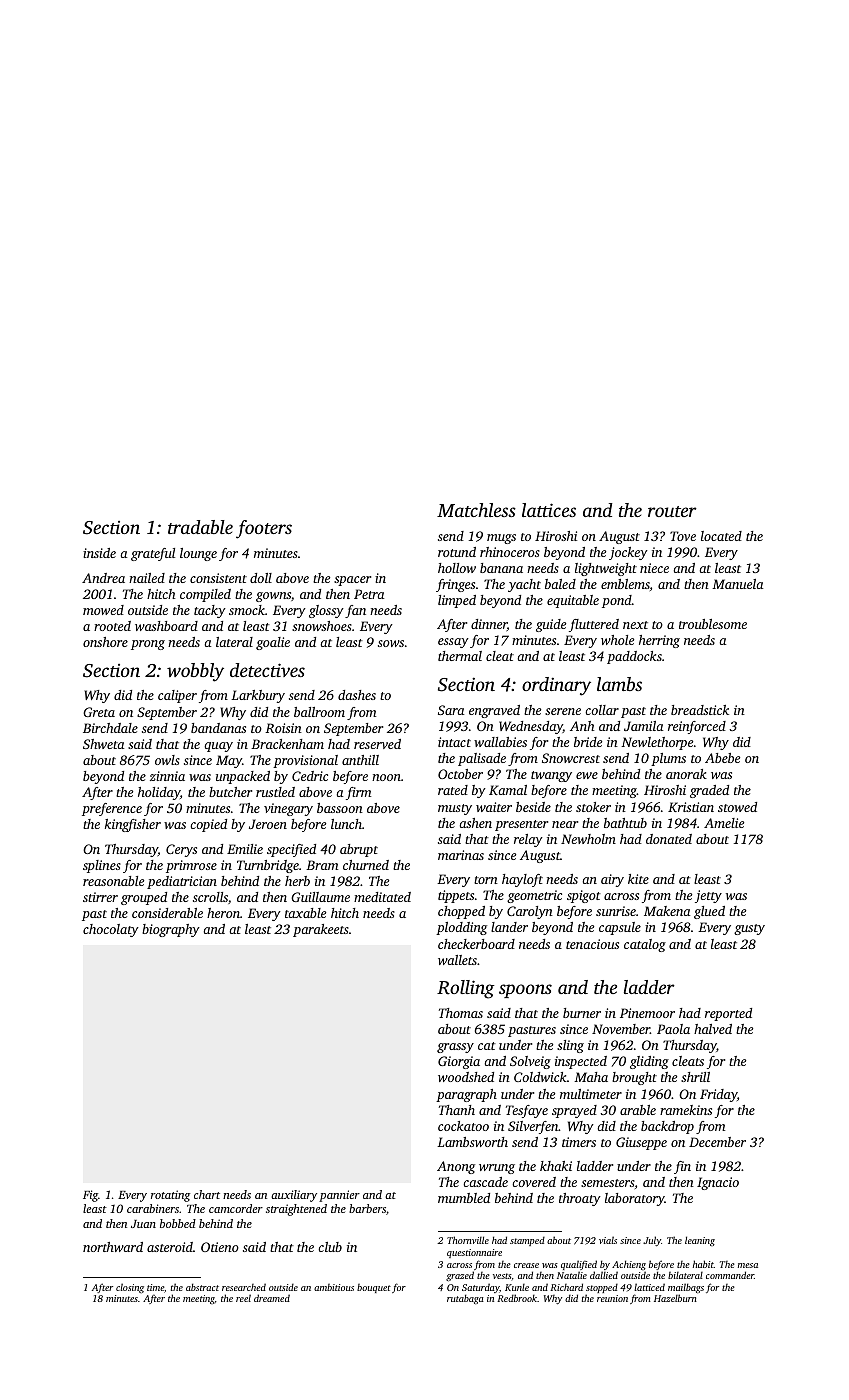 The image size is (849, 1400). I want to click on closing, so click(130, 1288).
